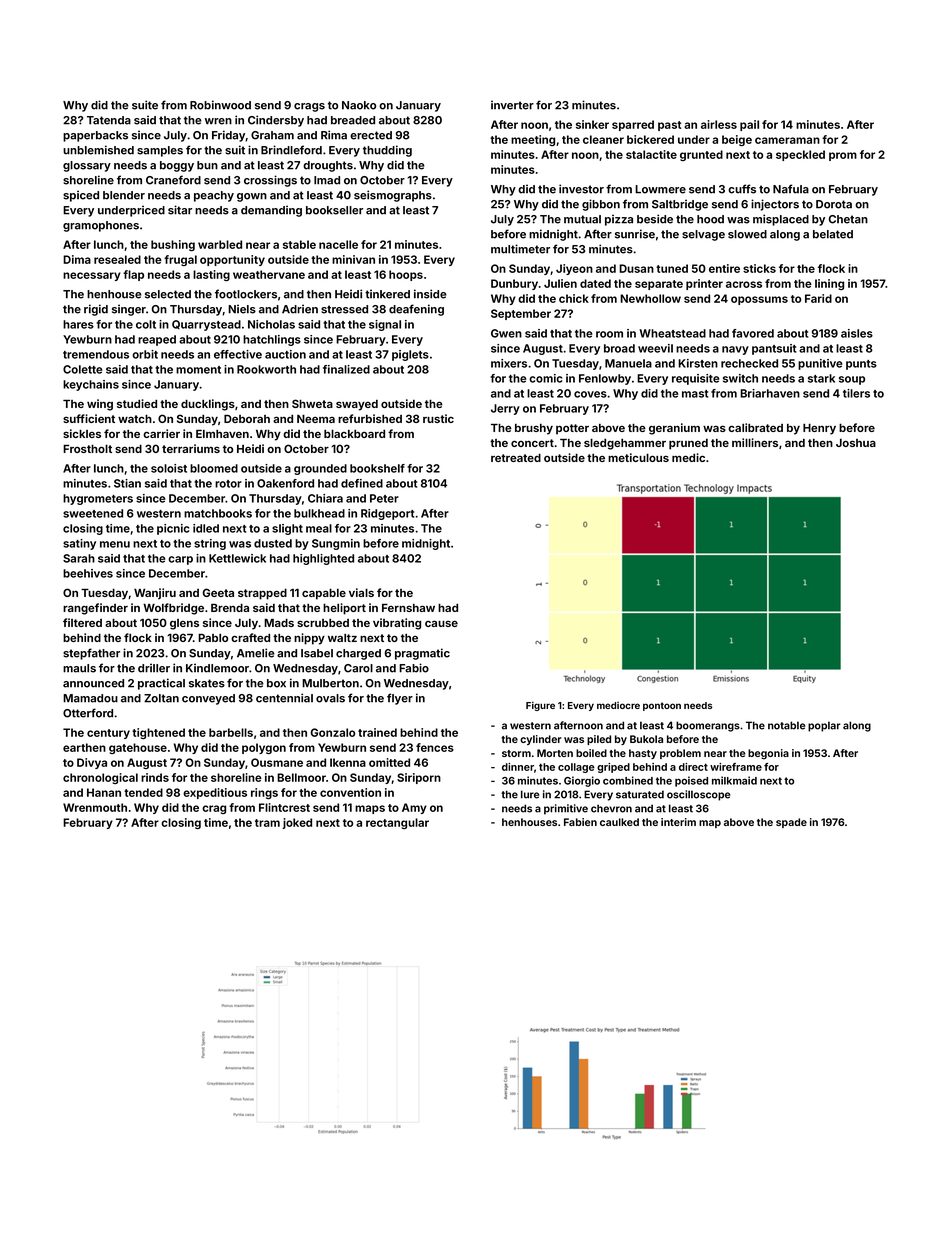  Describe the element at coordinates (719, 124) in the screenshot. I see `airless` at that location.
